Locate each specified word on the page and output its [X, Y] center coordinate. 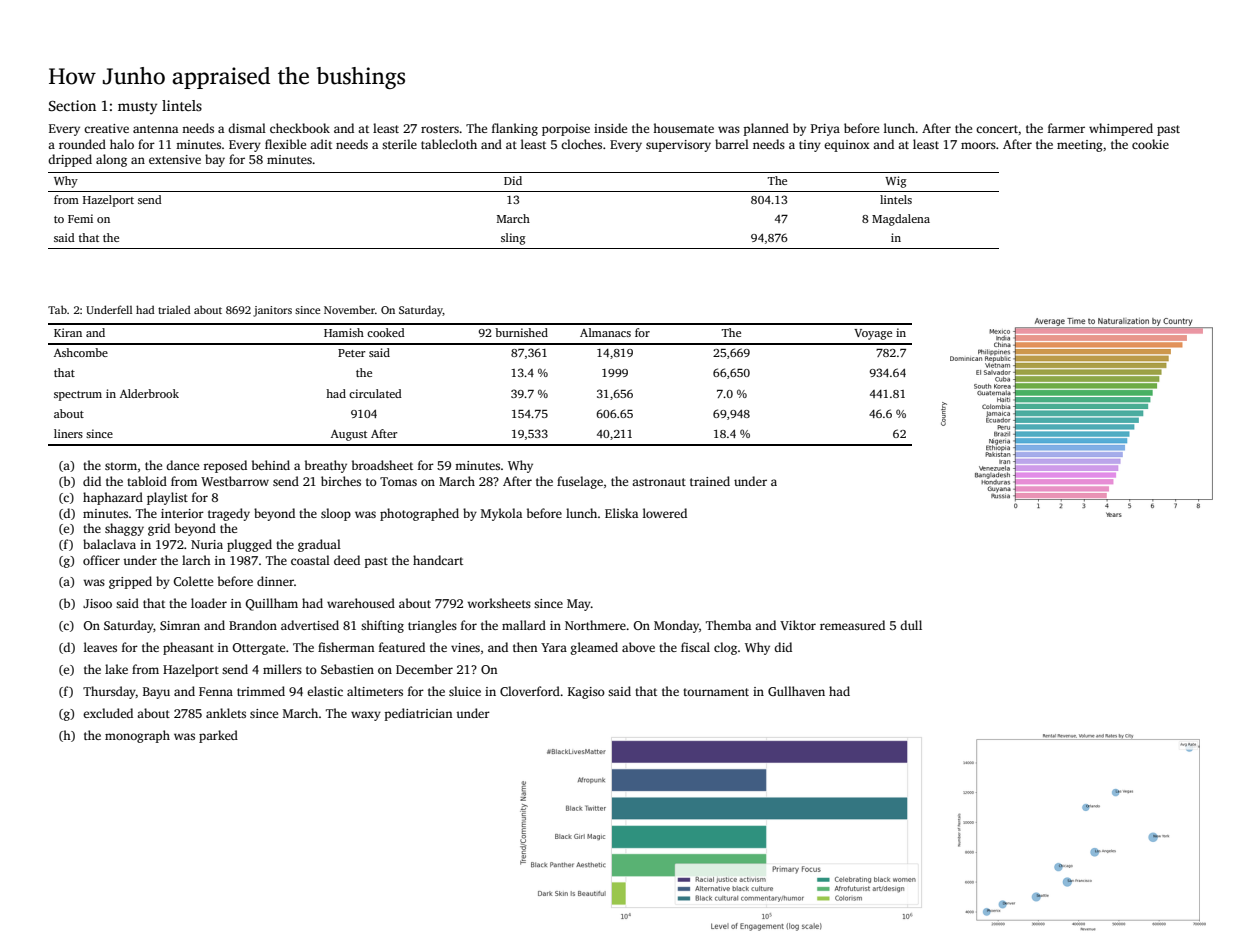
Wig [896, 182]
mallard [524, 625]
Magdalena [901, 220]
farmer [1066, 128]
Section [72, 105]
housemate [683, 128]
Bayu [156, 693]
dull [911, 625]
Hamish [344, 332]
